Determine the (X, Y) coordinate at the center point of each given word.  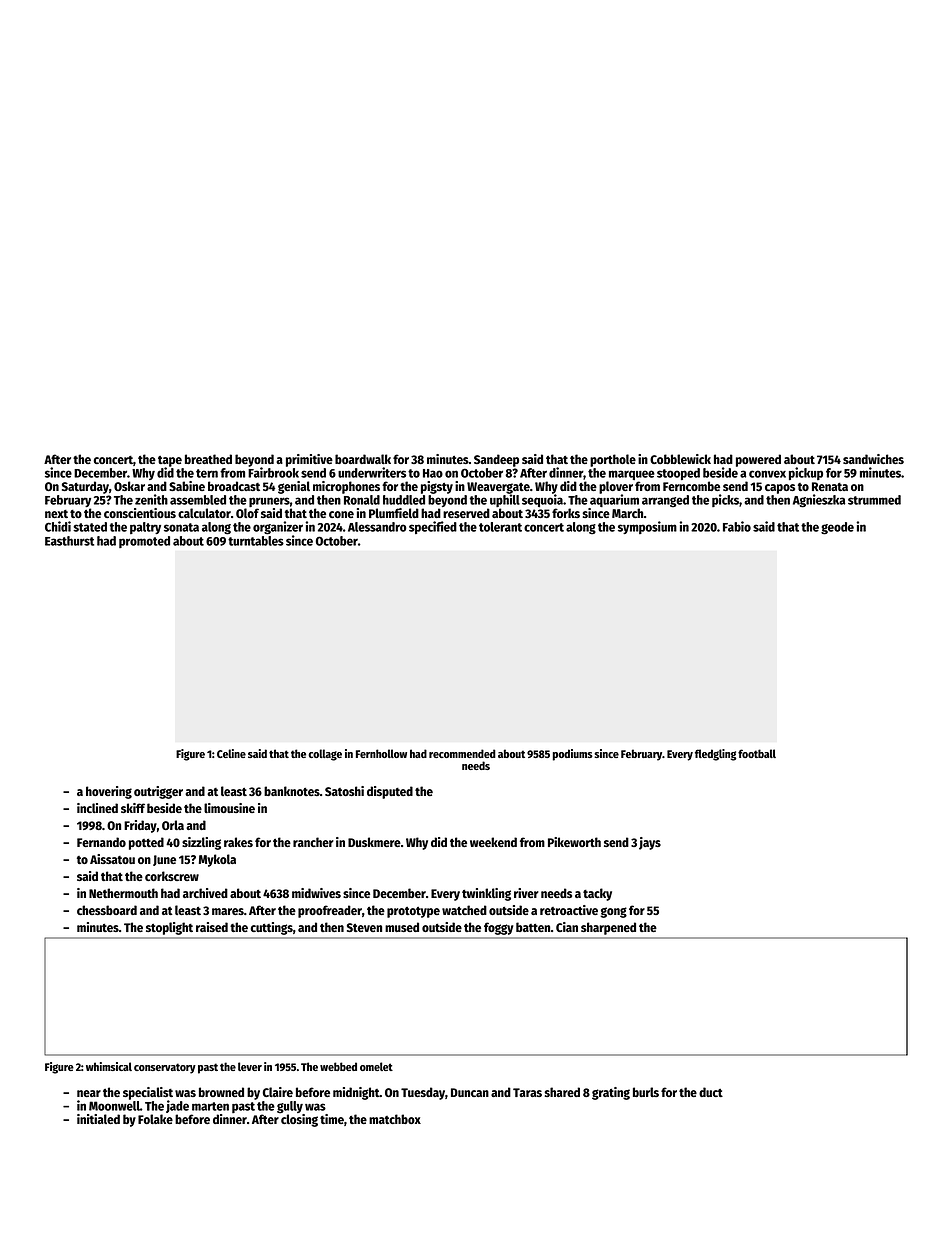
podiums (573, 755)
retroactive (569, 910)
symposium (647, 527)
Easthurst (69, 541)
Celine (231, 753)
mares (228, 911)
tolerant (500, 527)
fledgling (716, 755)
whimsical (109, 1066)
